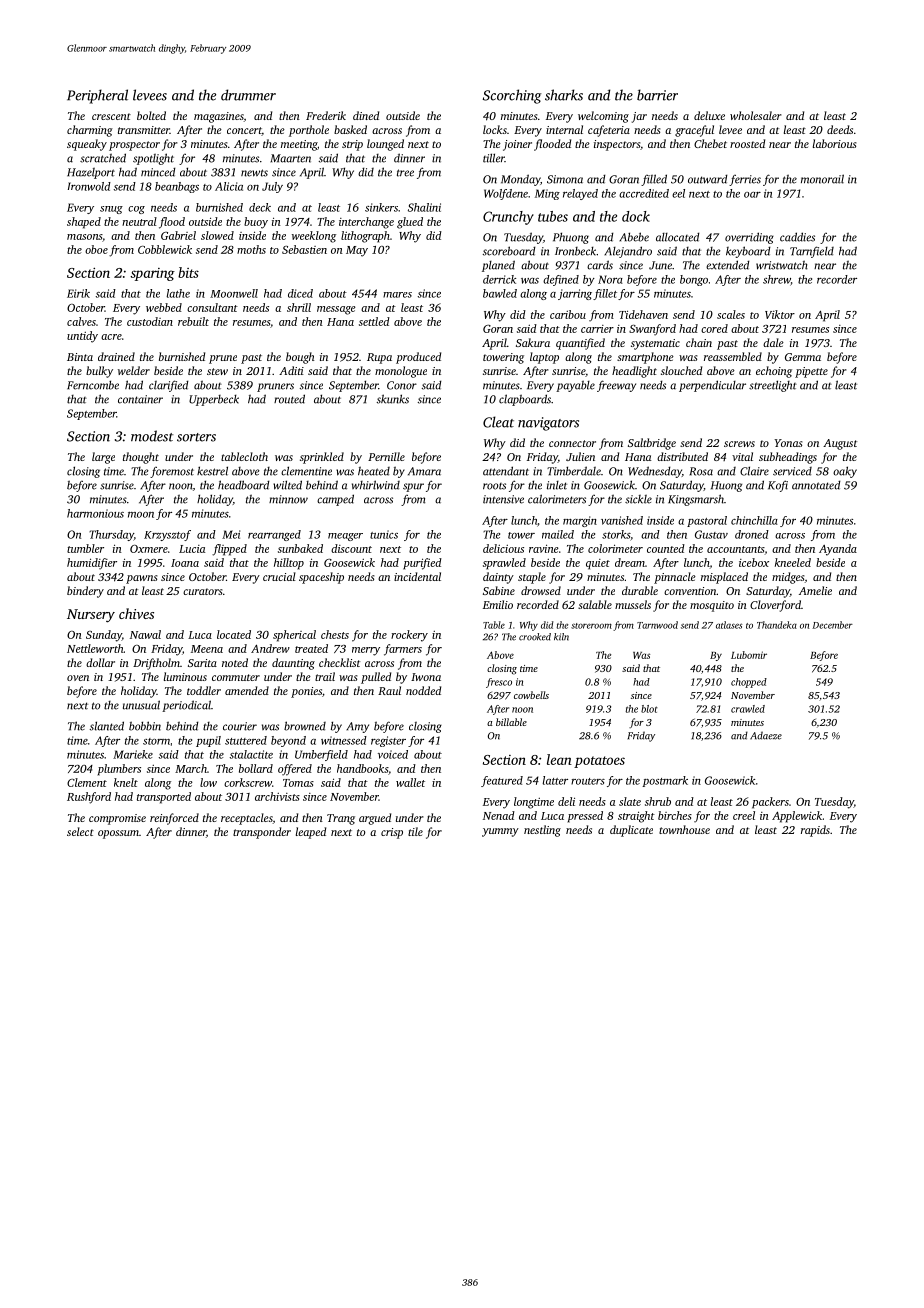  What do you see at coordinates (745, 180) in the document?
I see `ferries` at bounding box center [745, 180].
